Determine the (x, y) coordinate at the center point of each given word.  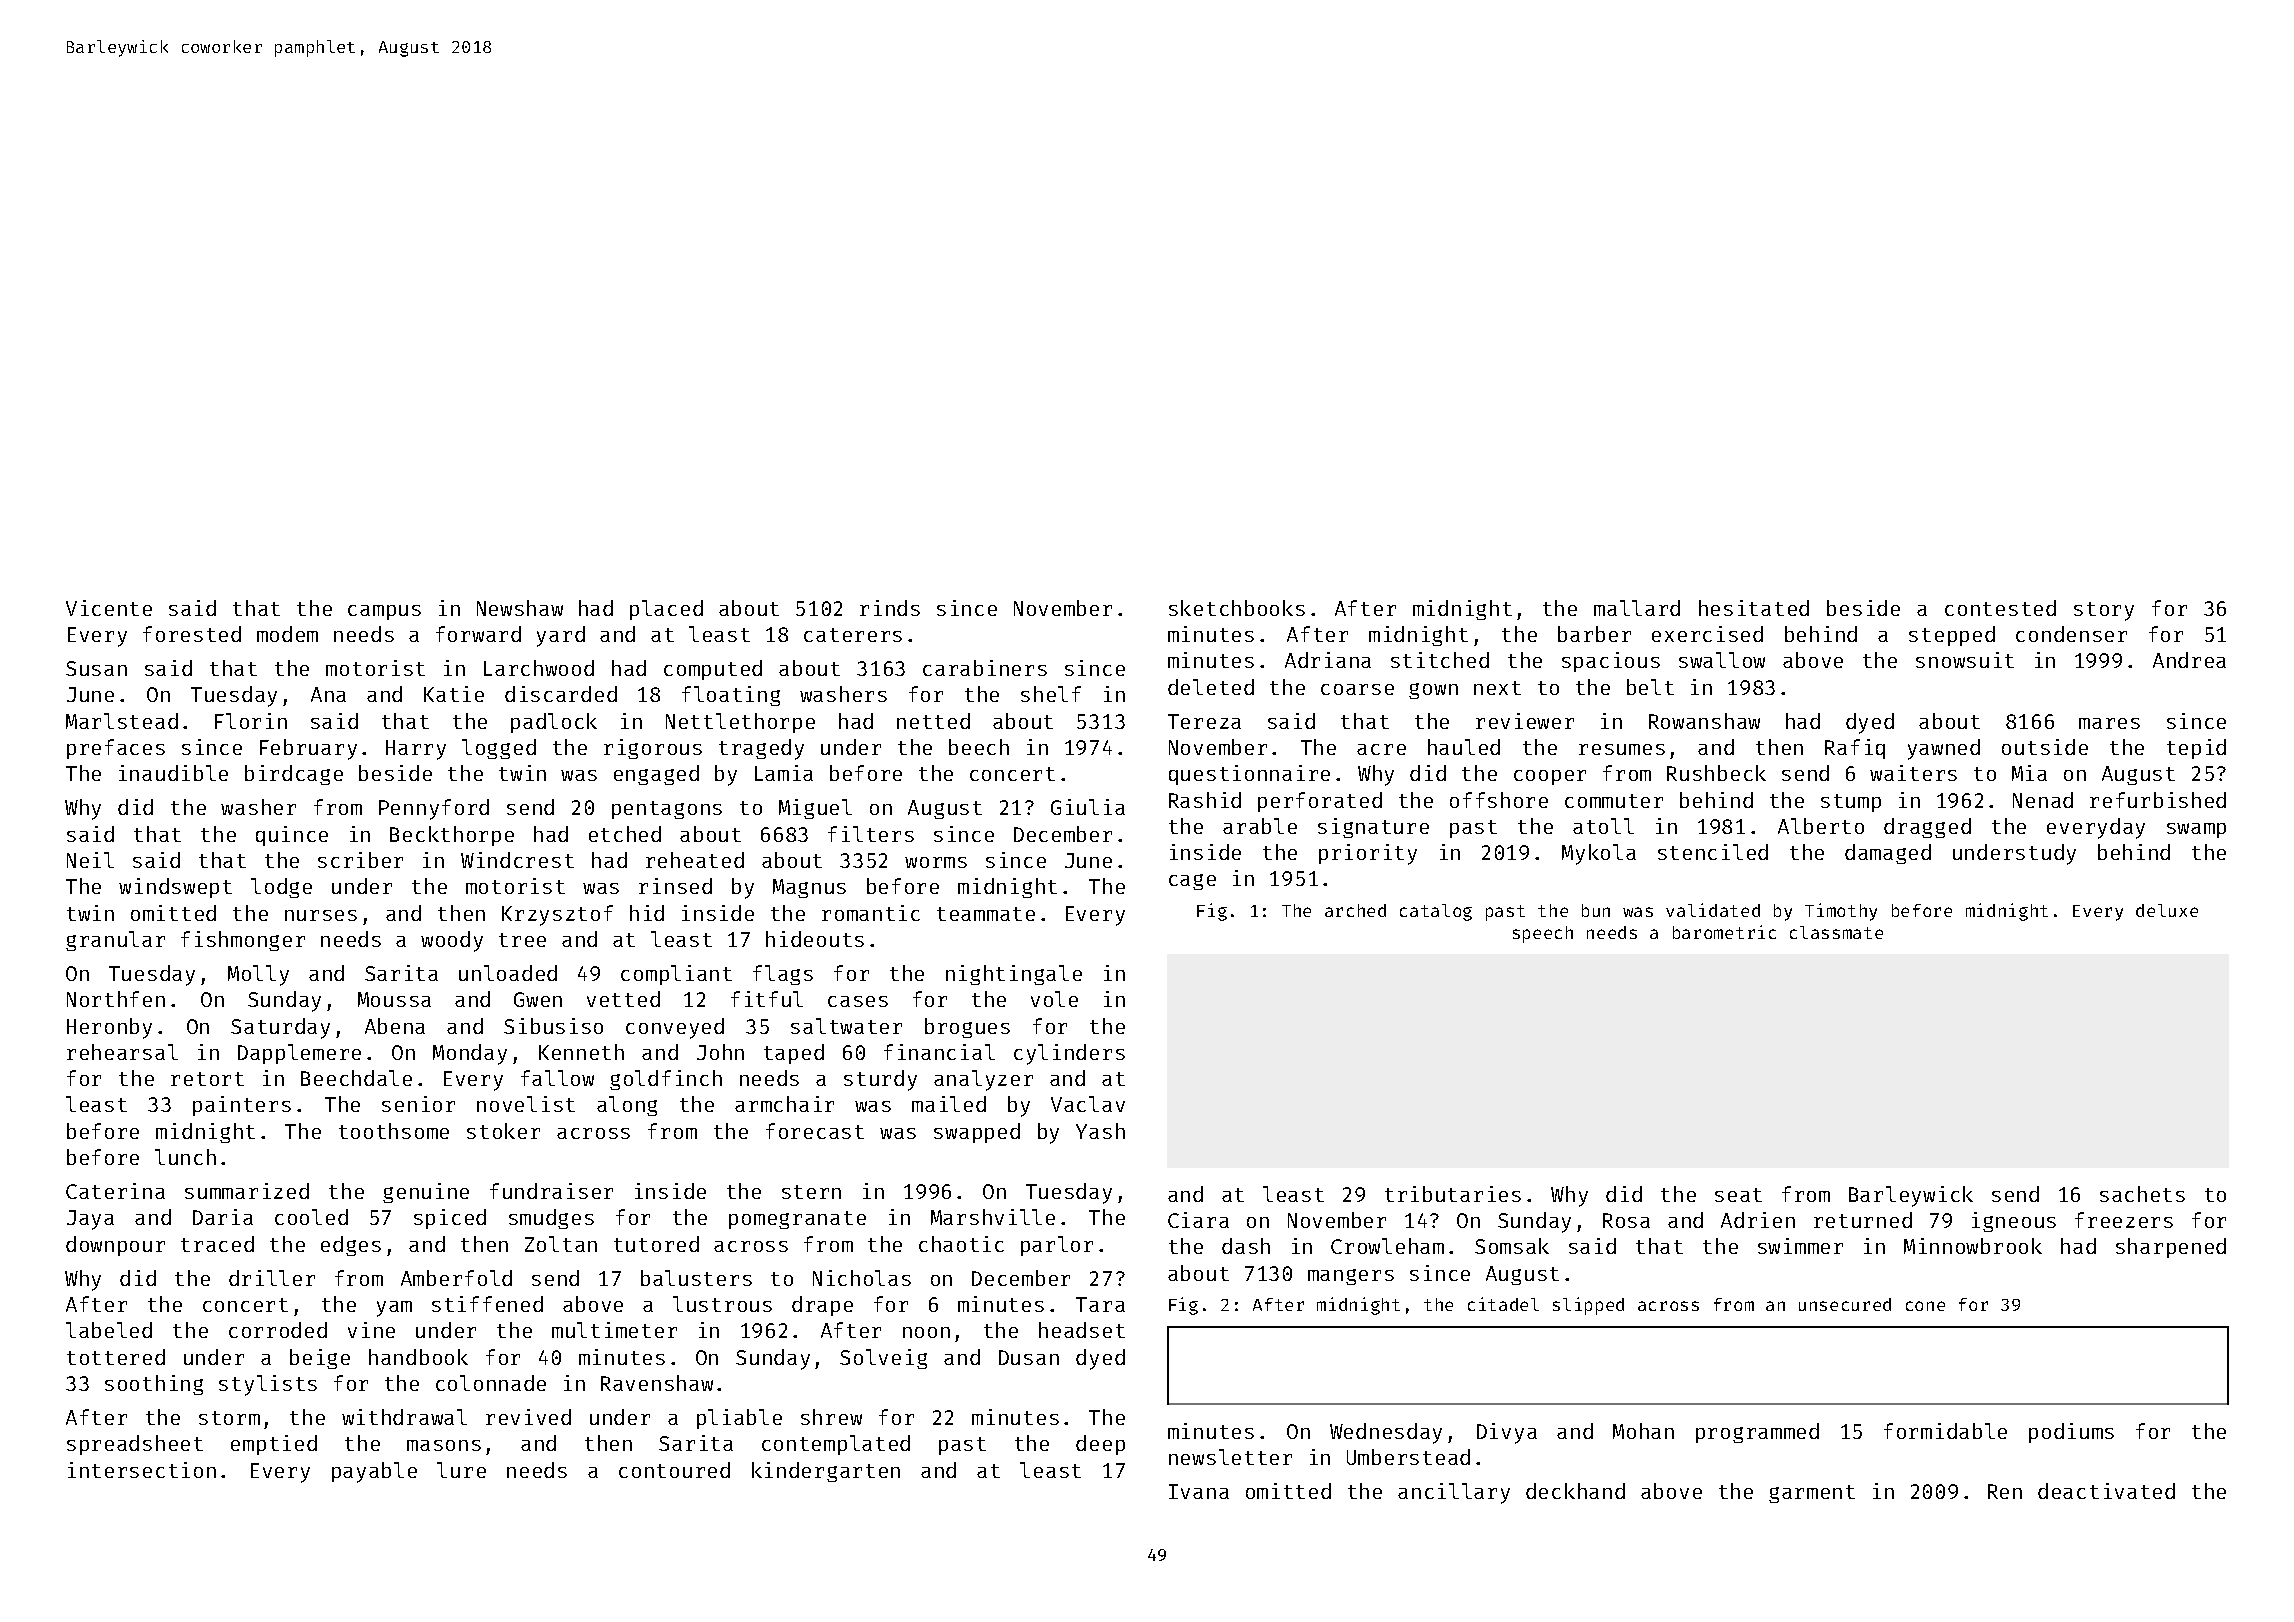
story (2104, 611)
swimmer (1800, 1246)
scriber (360, 860)
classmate (1836, 932)
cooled (311, 1217)
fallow (557, 1078)
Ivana (1199, 1491)
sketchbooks (1237, 608)
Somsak (1512, 1246)
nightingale (1014, 975)
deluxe (2167, 910)
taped (794, 1054)
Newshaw (520, 608)
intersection (142, 1470)
